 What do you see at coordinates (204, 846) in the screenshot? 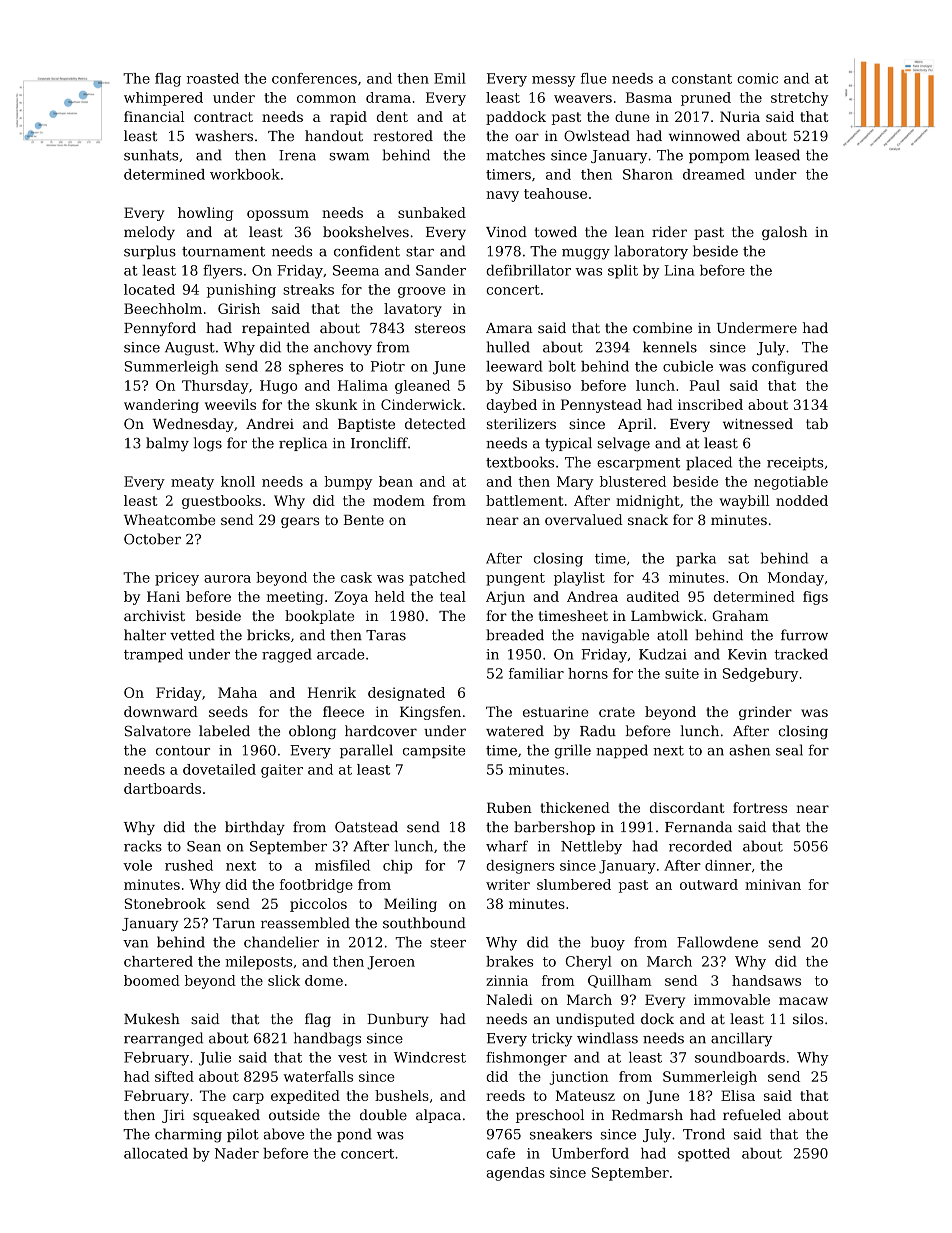
I see `Sean` at bounding box center [204, 846].
